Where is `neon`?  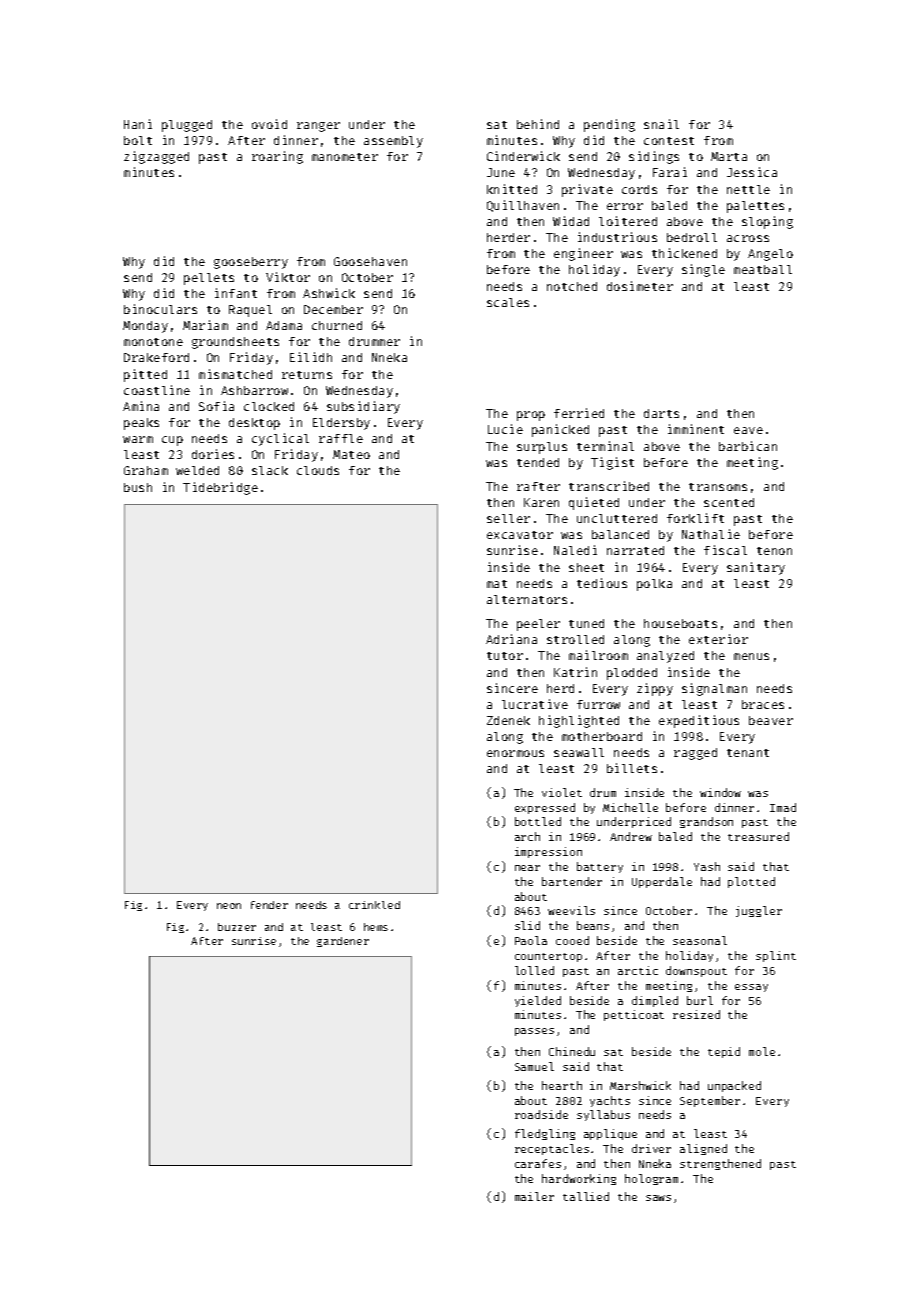
neon is located at coordinates (229, 906).
